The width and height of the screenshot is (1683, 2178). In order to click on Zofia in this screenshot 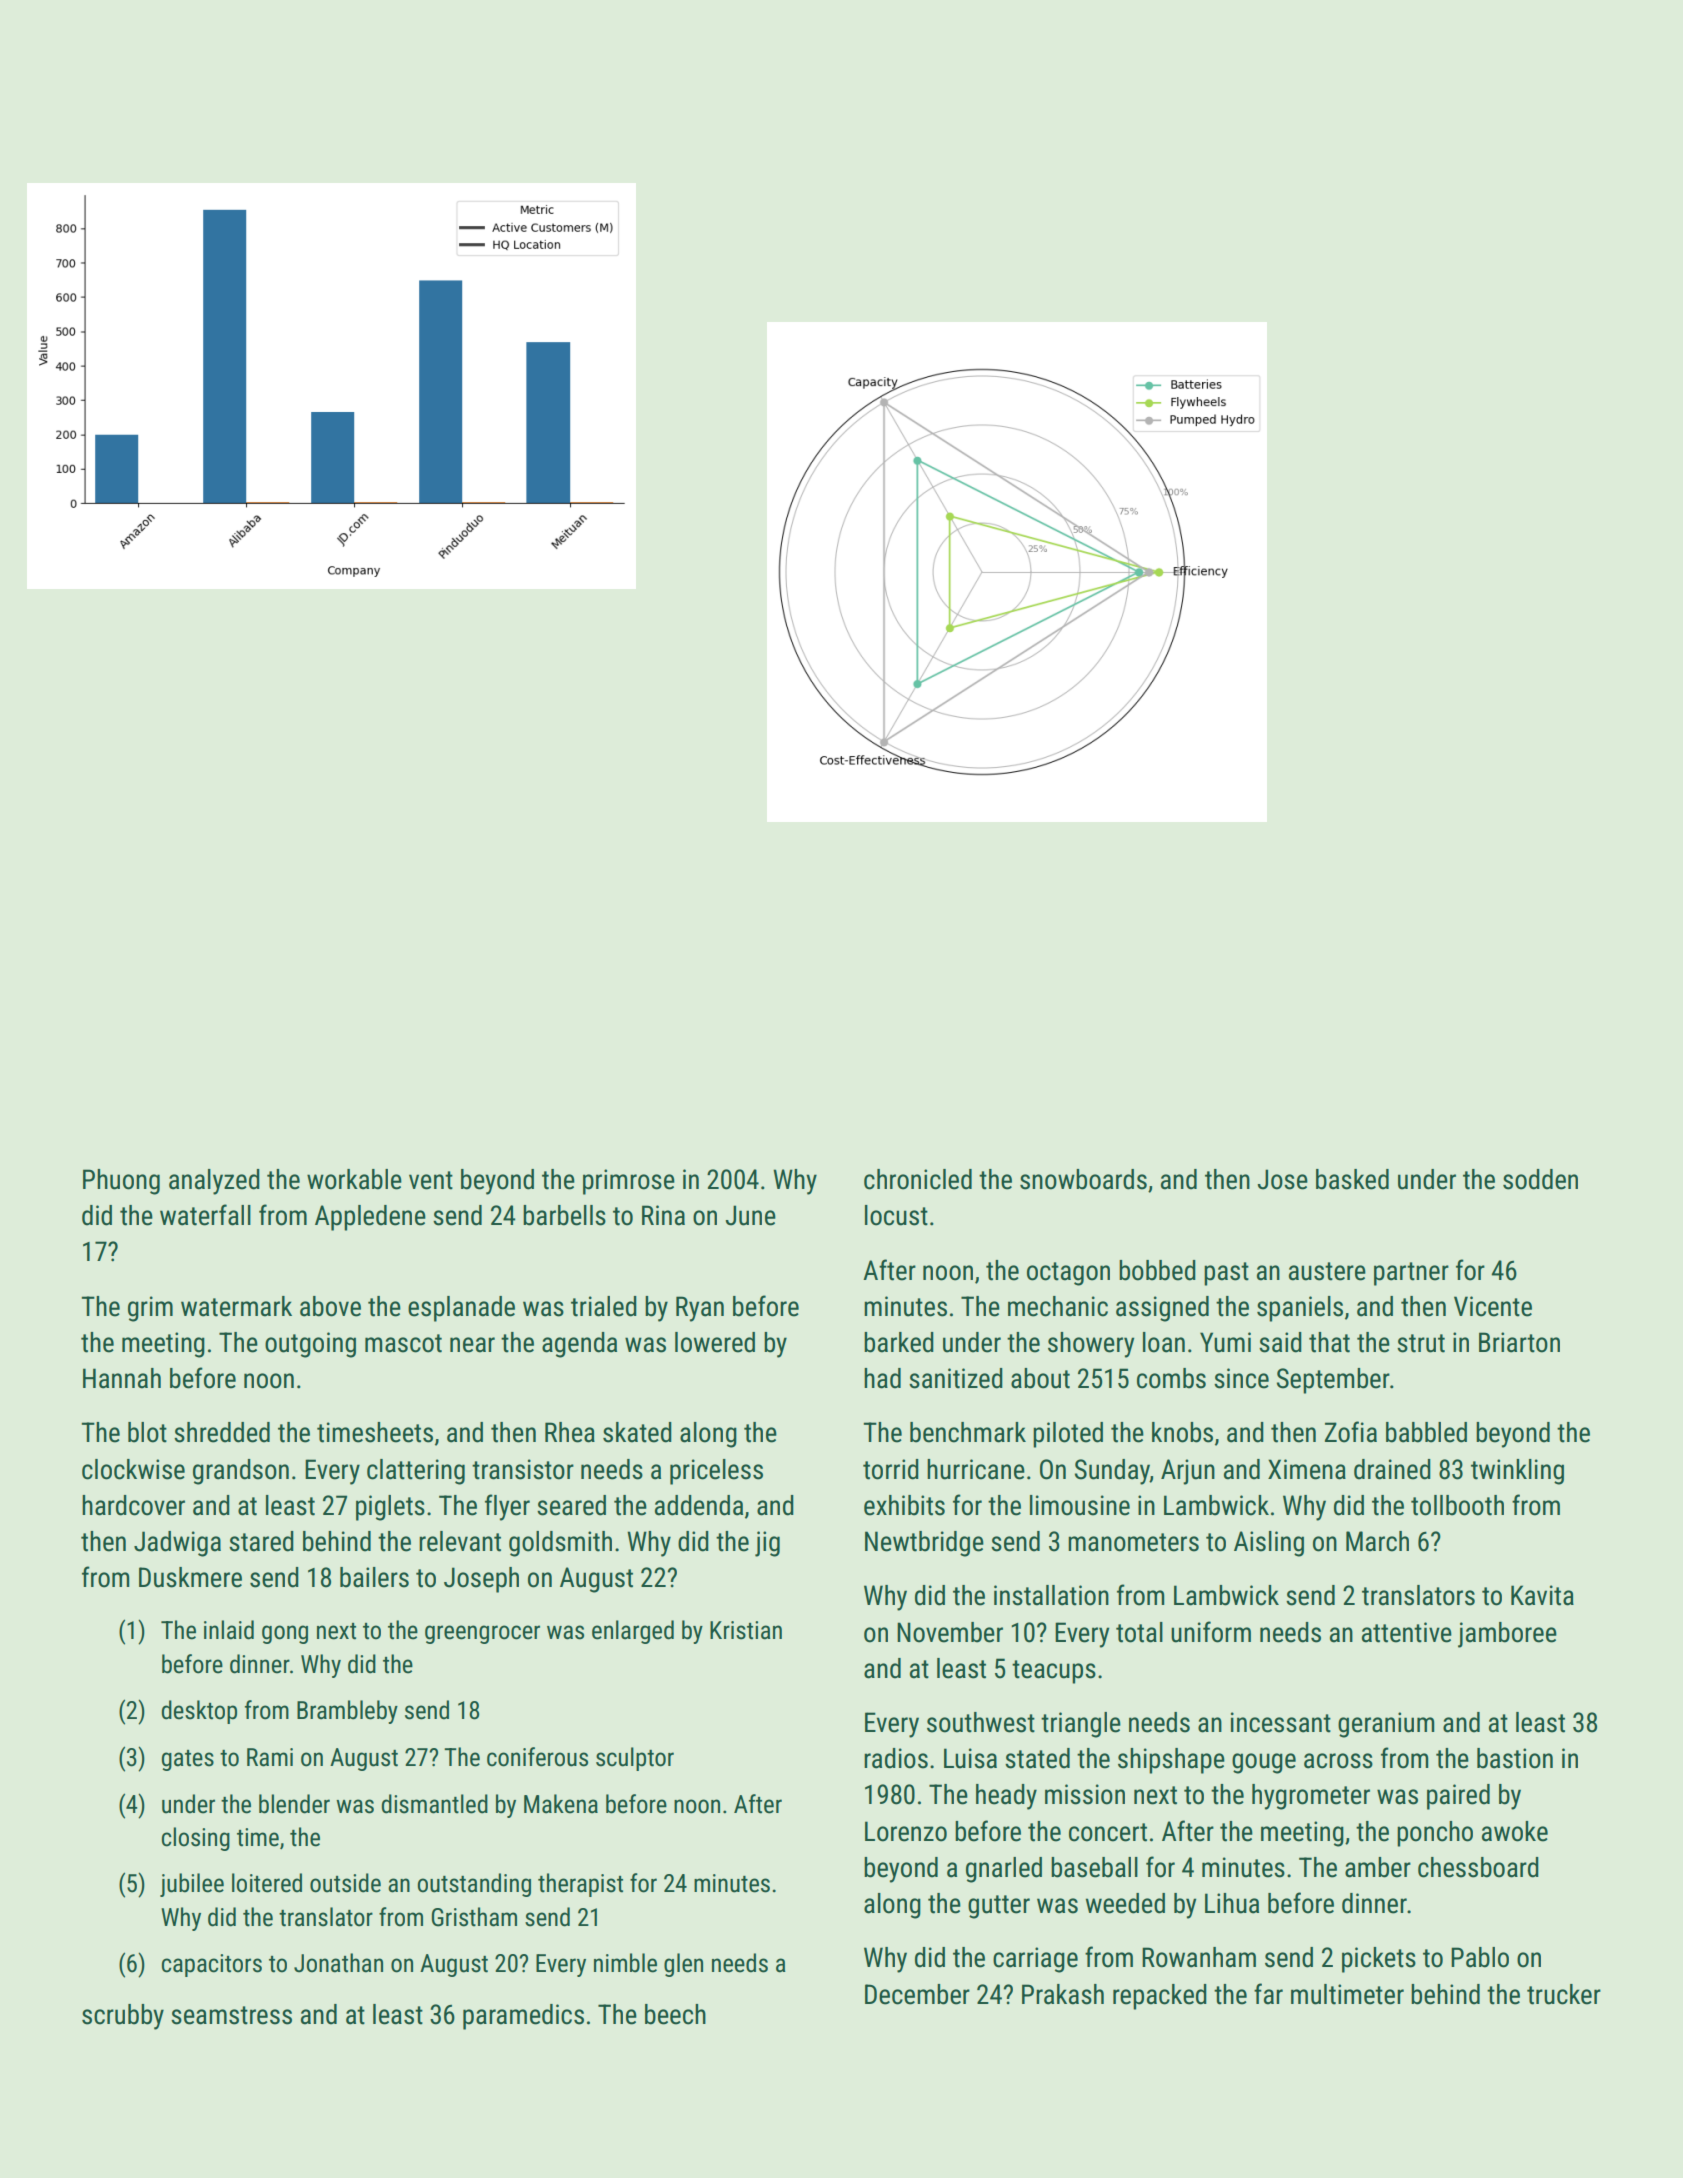, I will do `click(1351, 1432)`.
